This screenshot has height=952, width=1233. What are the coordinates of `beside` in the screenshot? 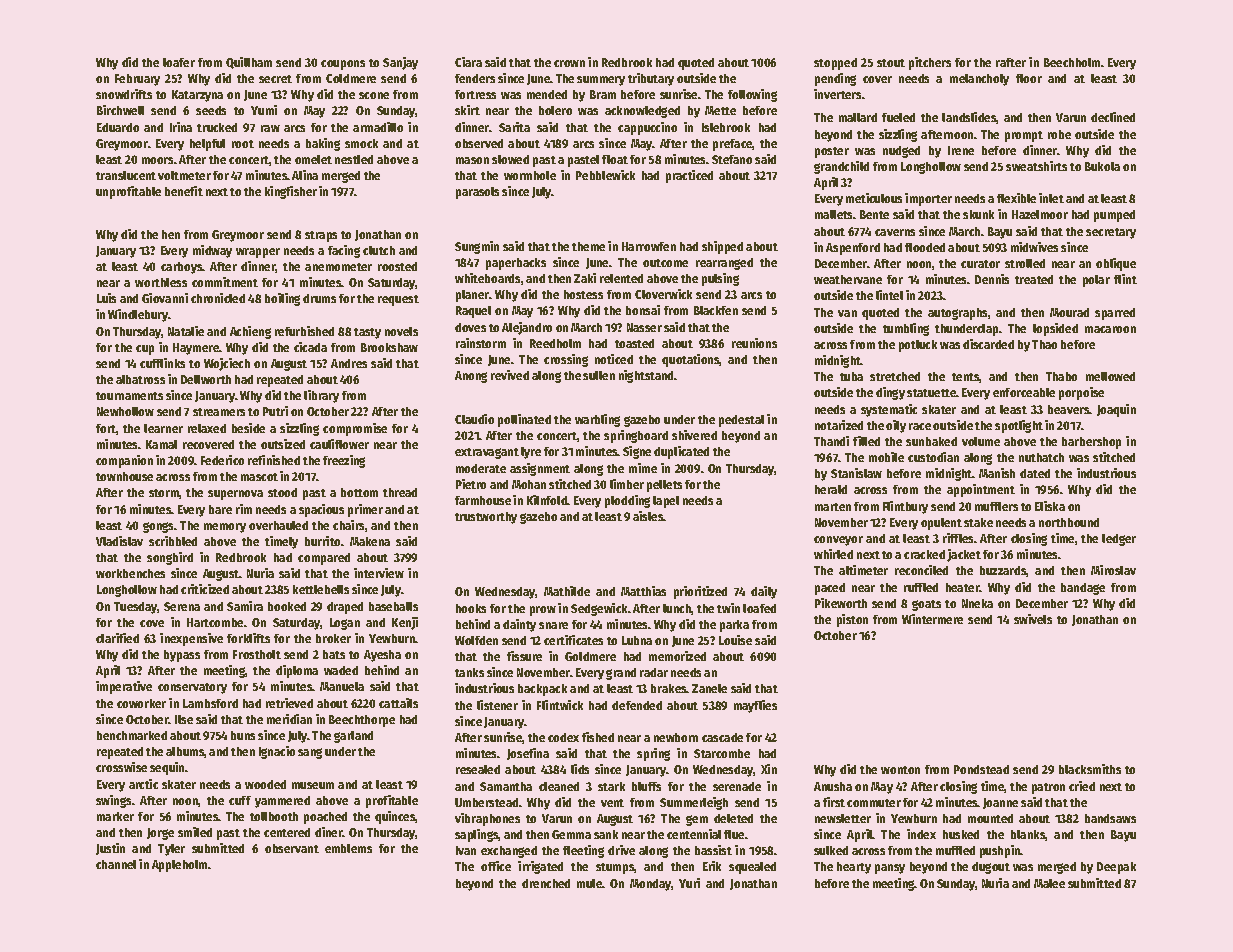 It's located at (248, 428).
